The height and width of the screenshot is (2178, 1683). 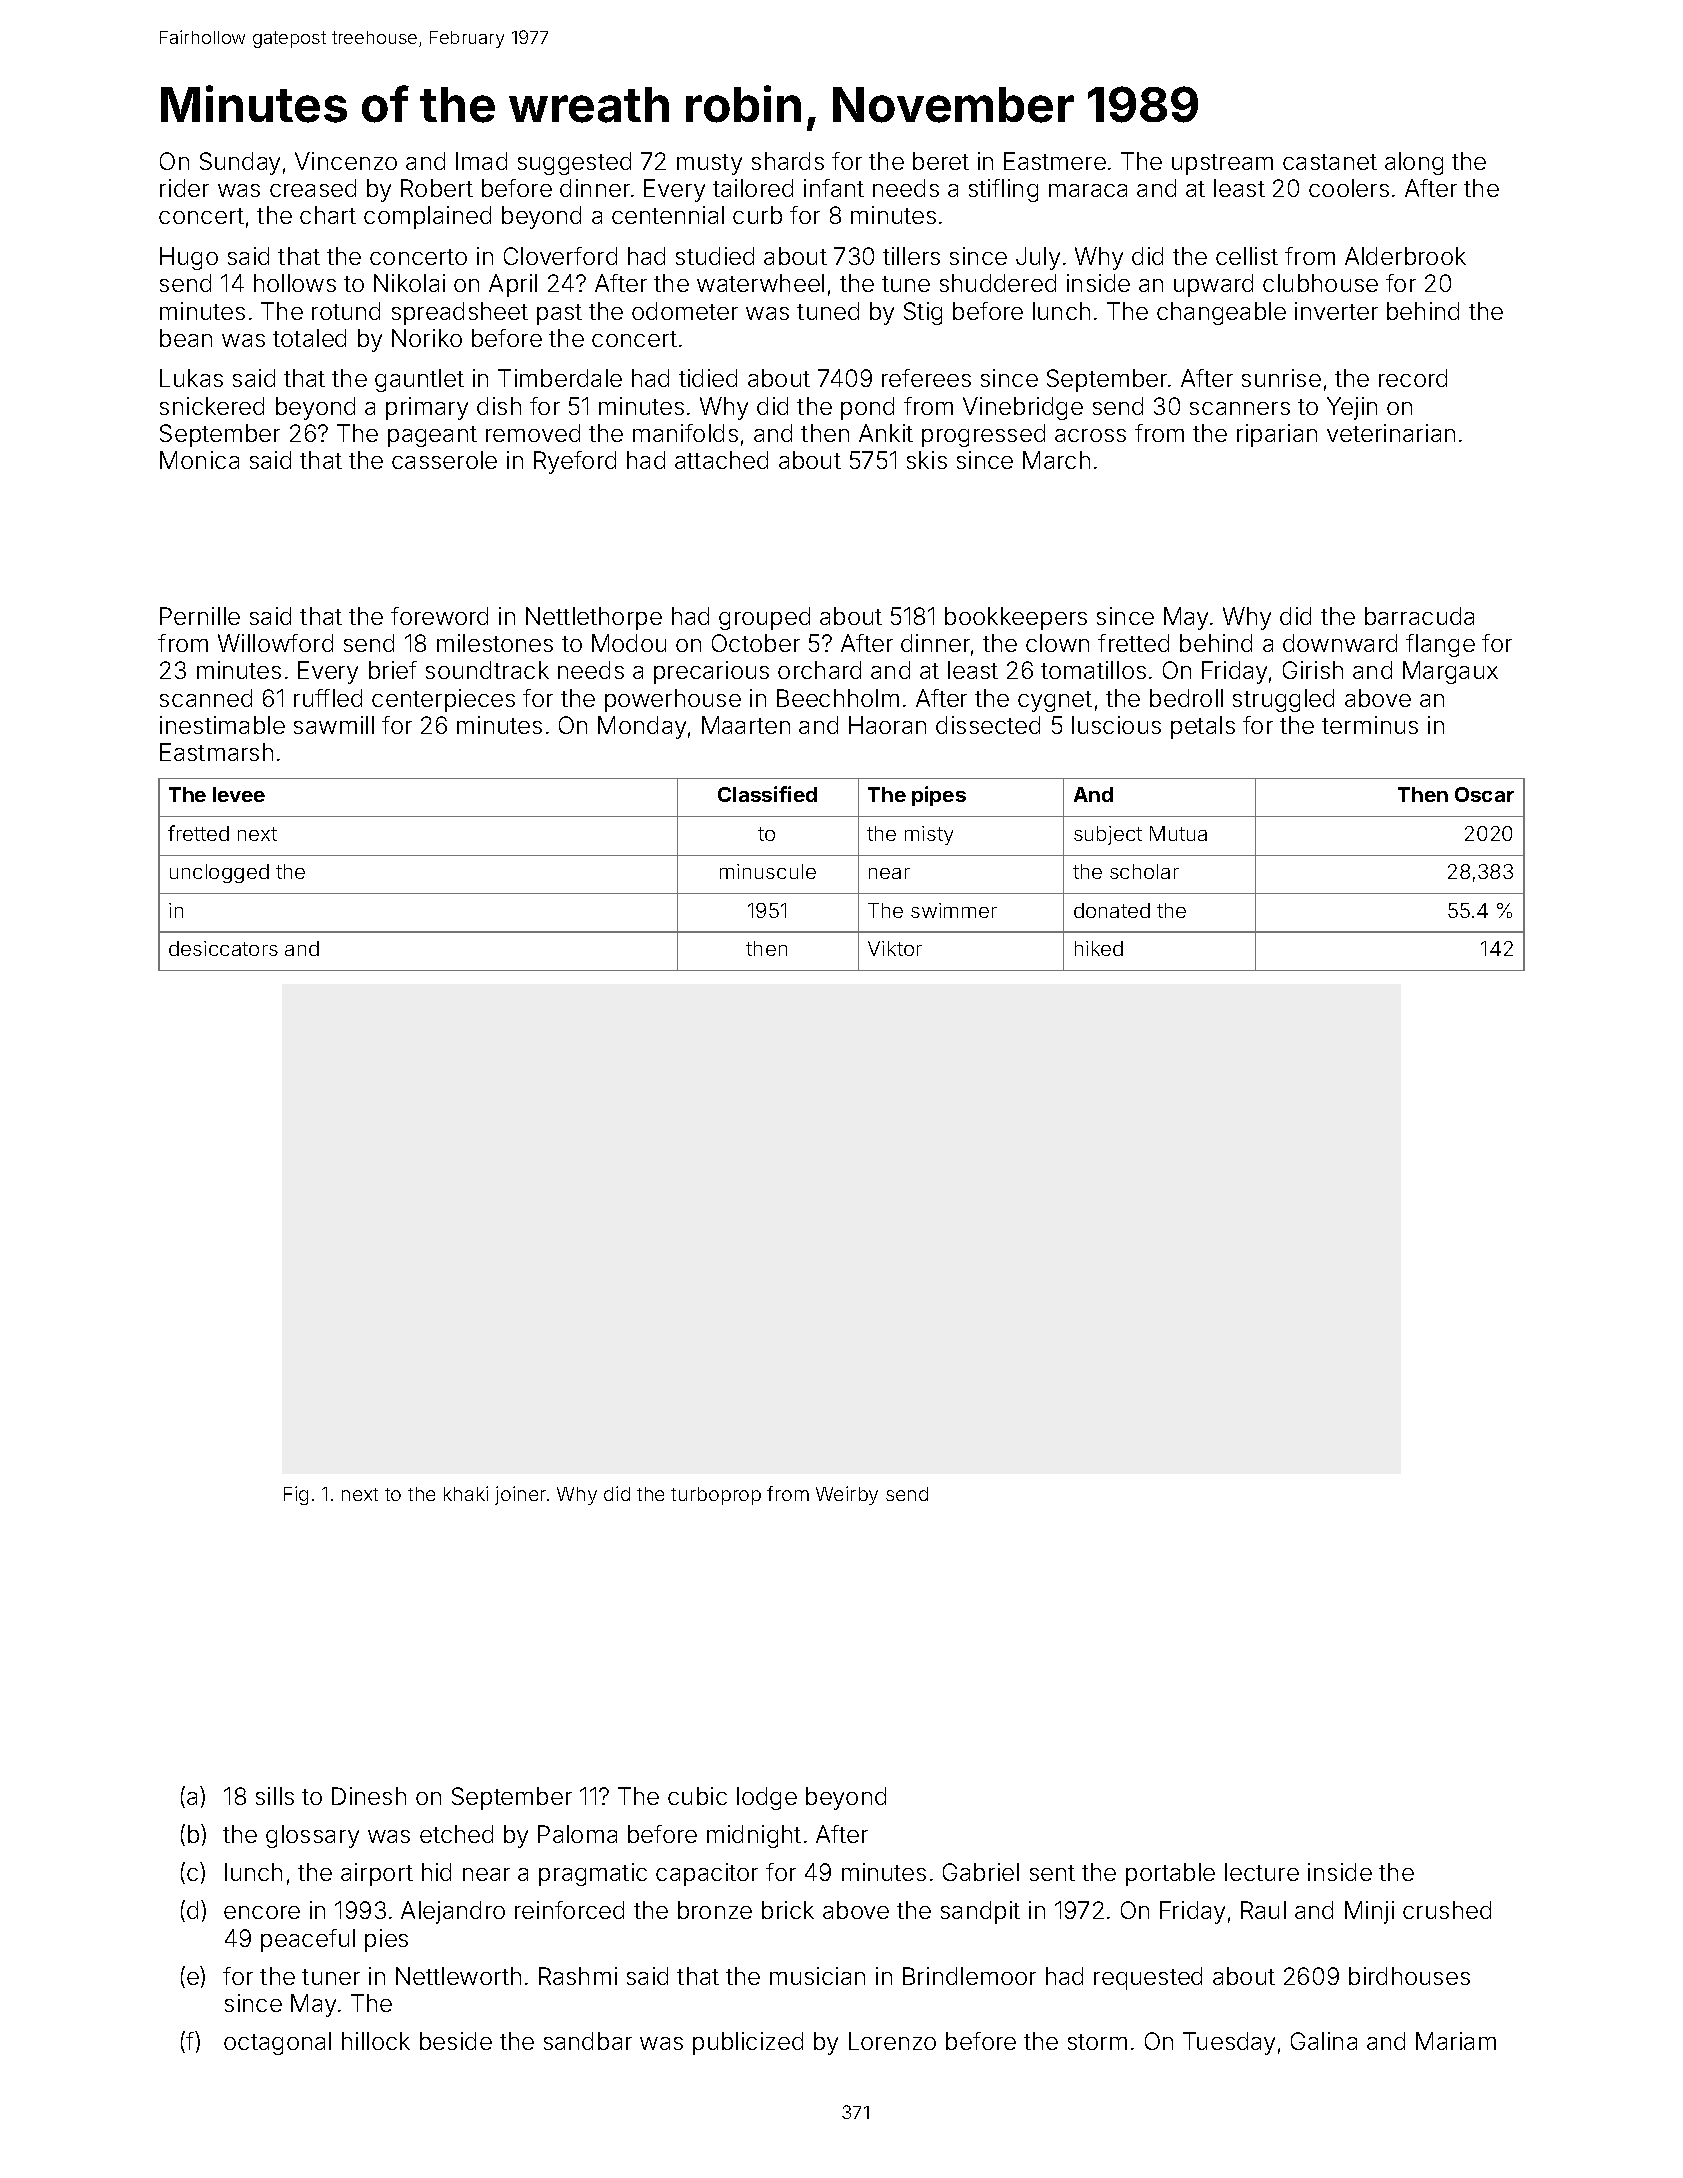 What do you see at coordinates (685, 433) in the screenshot?
I see `manifolds` at bounding box center [685, 433].
